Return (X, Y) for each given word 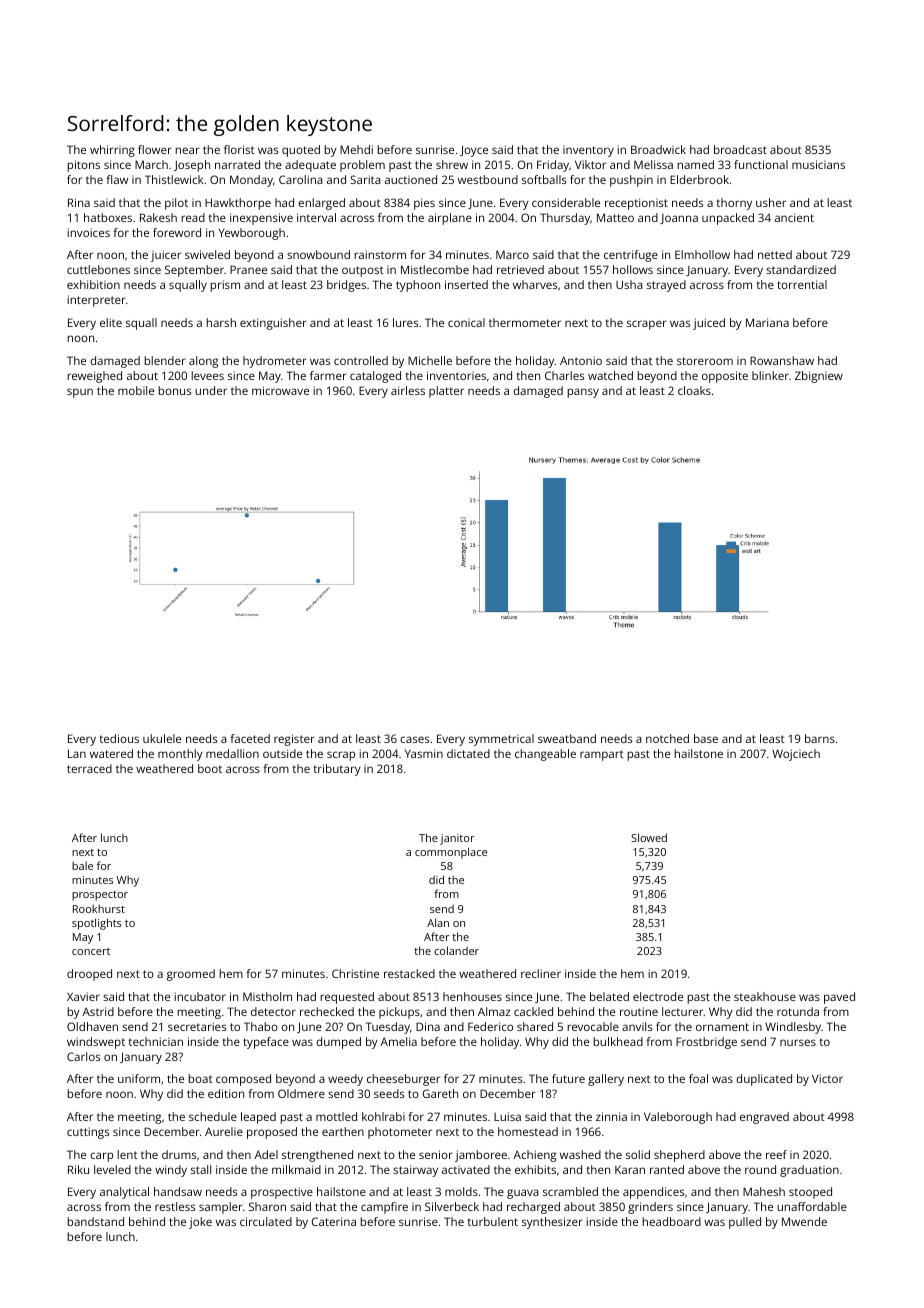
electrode (658, 996)
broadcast (740, 149)
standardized (801, 269)
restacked (409, 973)
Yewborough (251, 234)
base (706, 738)
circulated (266, 1221)
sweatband (567, 738)
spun (80, 393)
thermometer (525, 322)
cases (414, 739)
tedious (119, 738)
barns (820, 738)
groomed (191, 975)
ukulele (162, 738)
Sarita (365, 179)
